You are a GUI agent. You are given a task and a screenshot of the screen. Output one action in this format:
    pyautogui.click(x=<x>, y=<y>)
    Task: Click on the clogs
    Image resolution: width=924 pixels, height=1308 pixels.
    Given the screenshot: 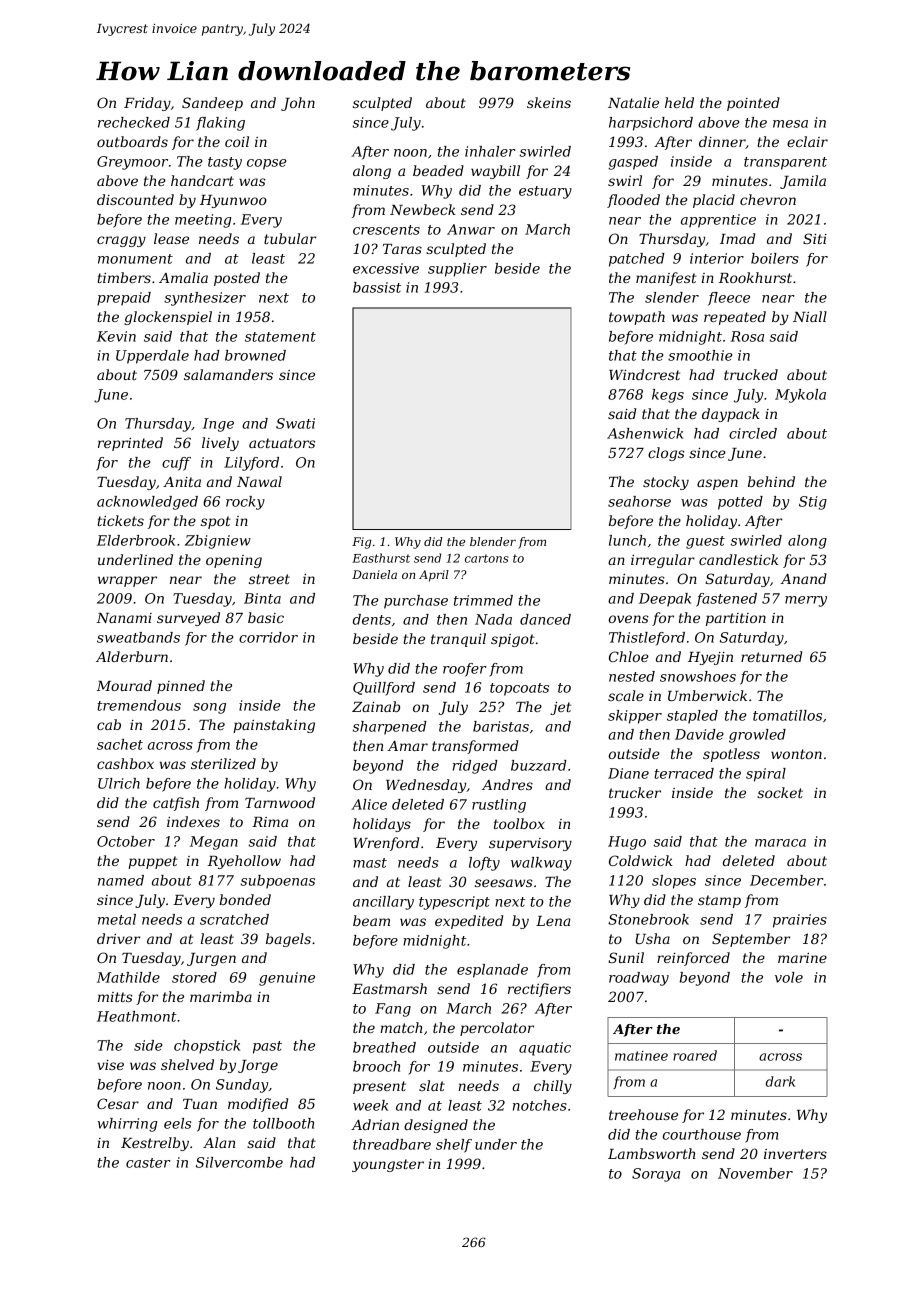 What is the action you would take?
    pyautogui.click(x=666, y=454)
